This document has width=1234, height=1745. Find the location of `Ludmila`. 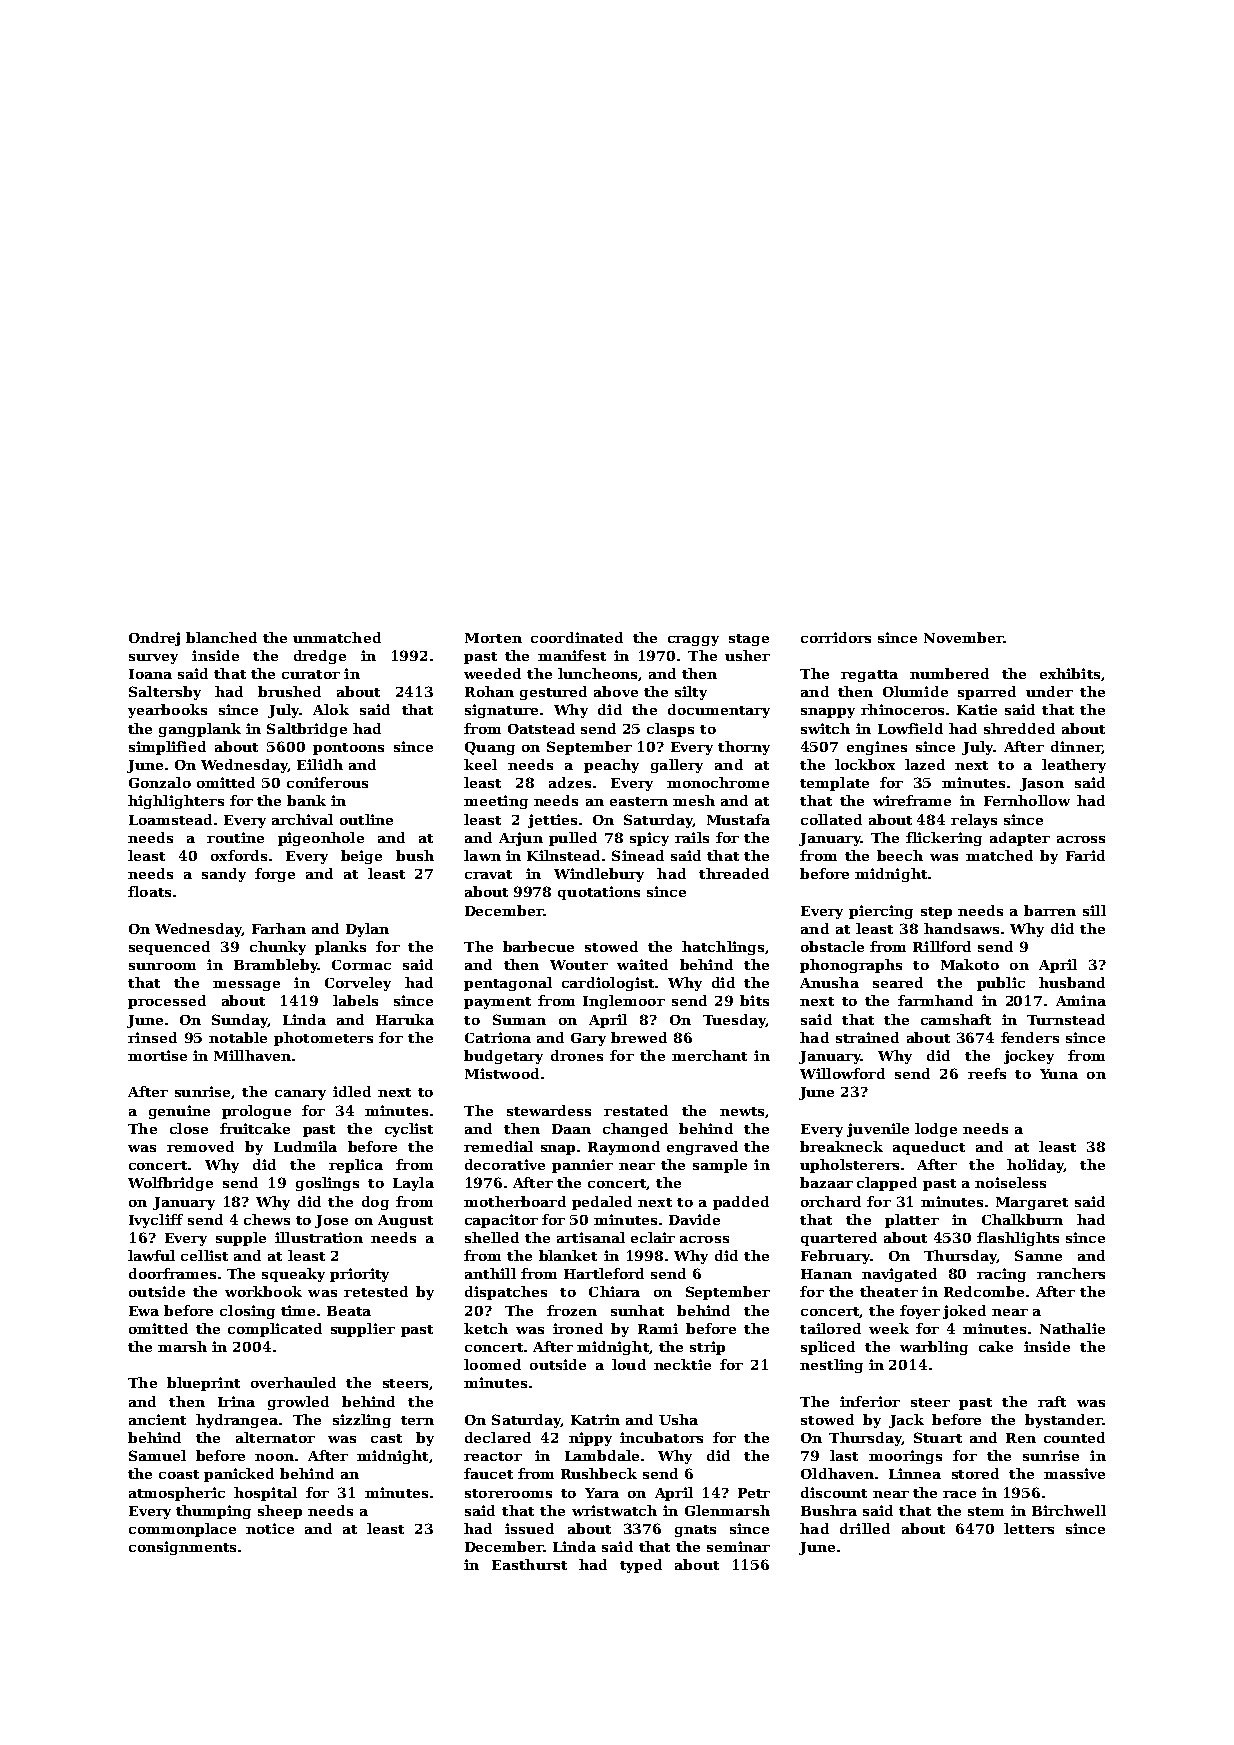

Ludmila is located at coordinates (305, 1146).
